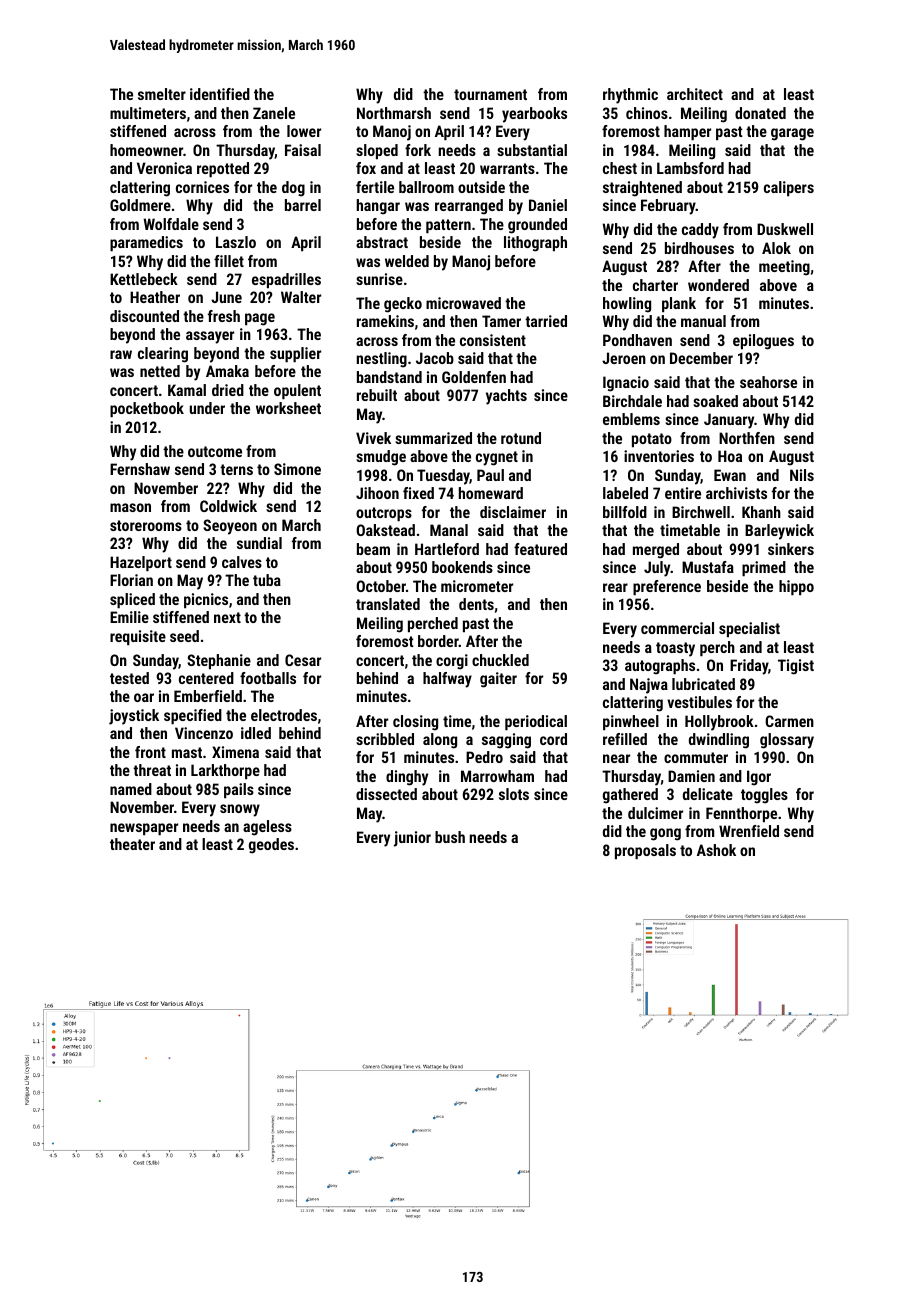 This document has width=924, height=1308. I want to click on tuba, so click(267, 580).
